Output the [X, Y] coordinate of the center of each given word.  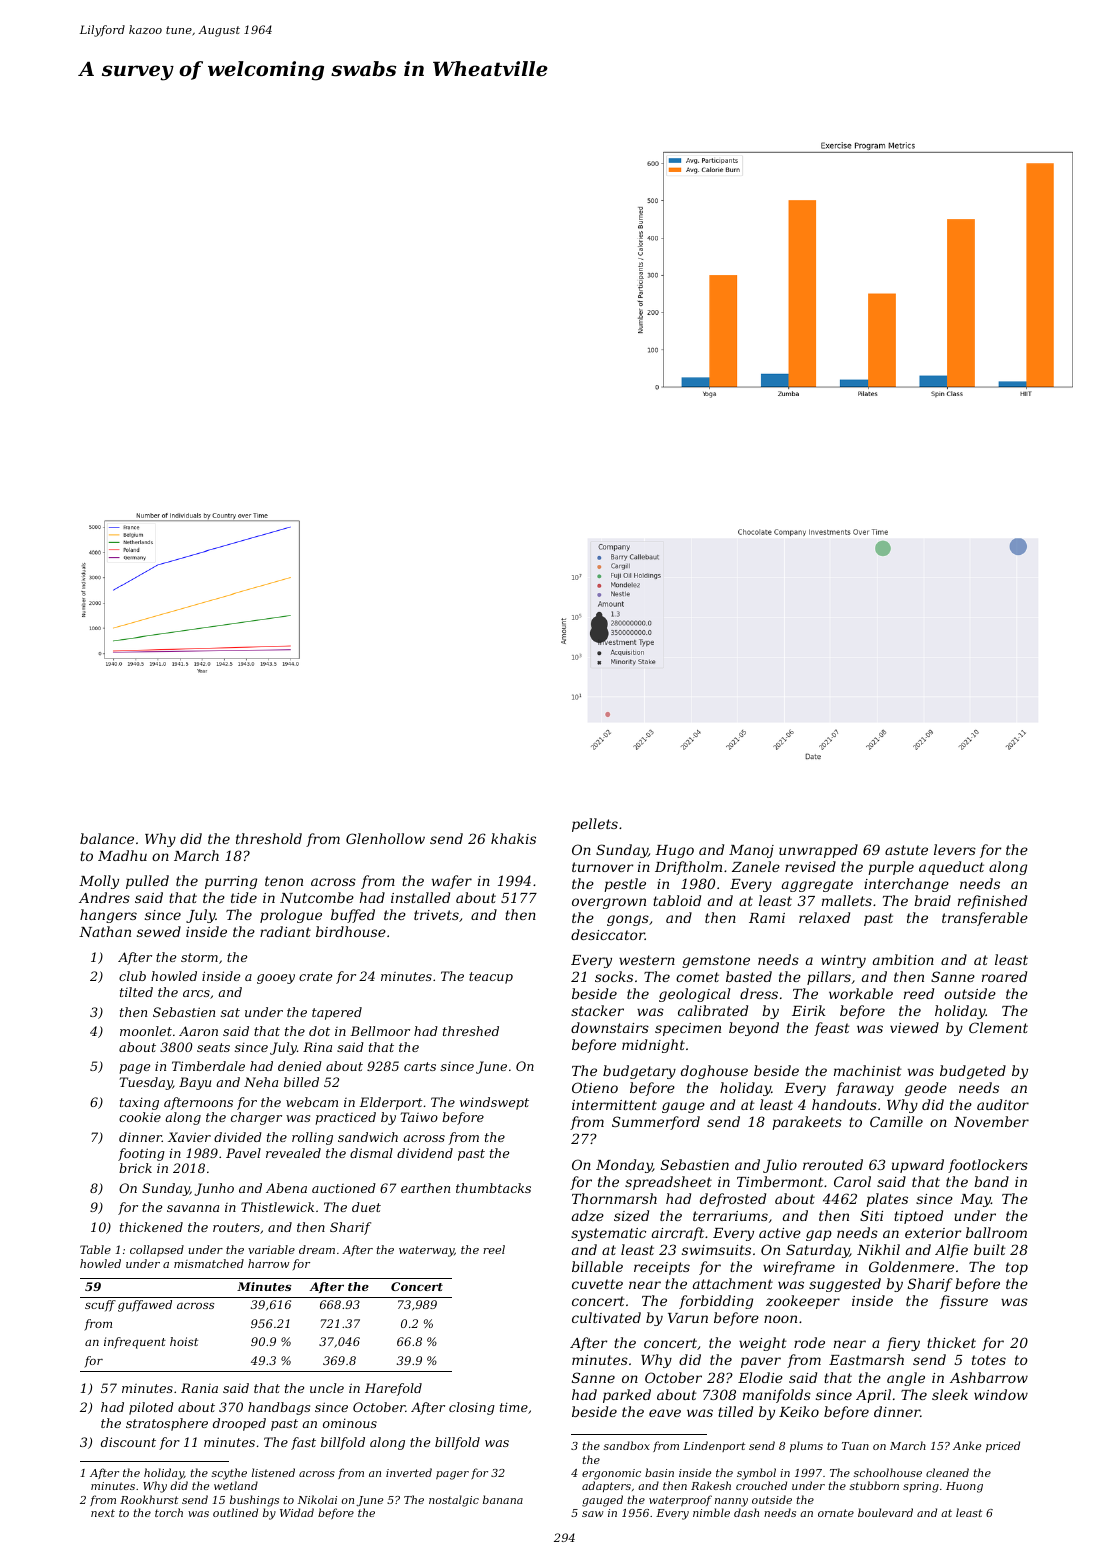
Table [95, 1249]
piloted [151, 1408]
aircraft [678, 1234]
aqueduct [951, 868]
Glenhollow [385, 838]
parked [627, 1396]
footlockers [988, 1166]
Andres [104, 897]
